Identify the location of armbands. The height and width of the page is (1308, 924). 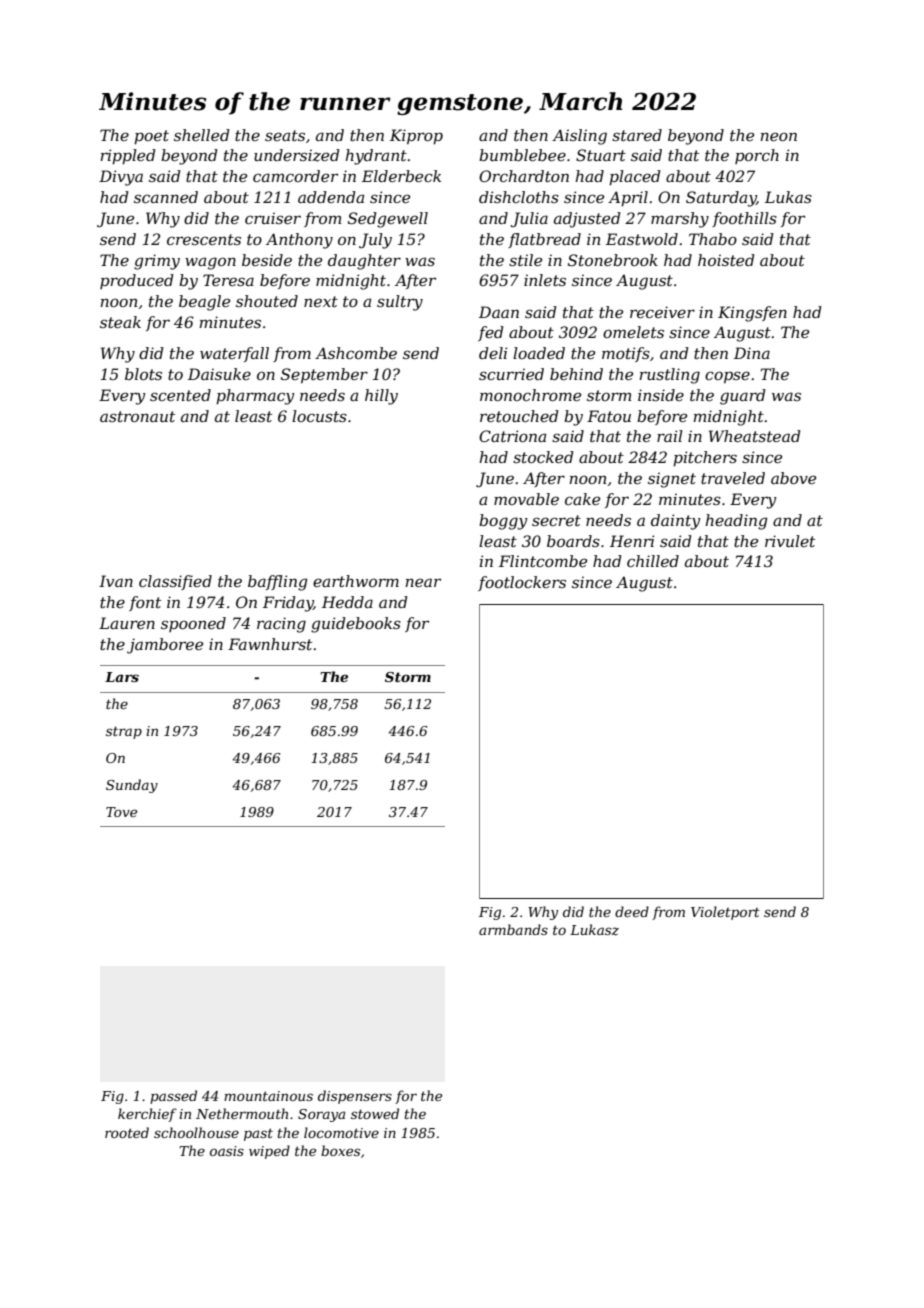
(513, 929).
